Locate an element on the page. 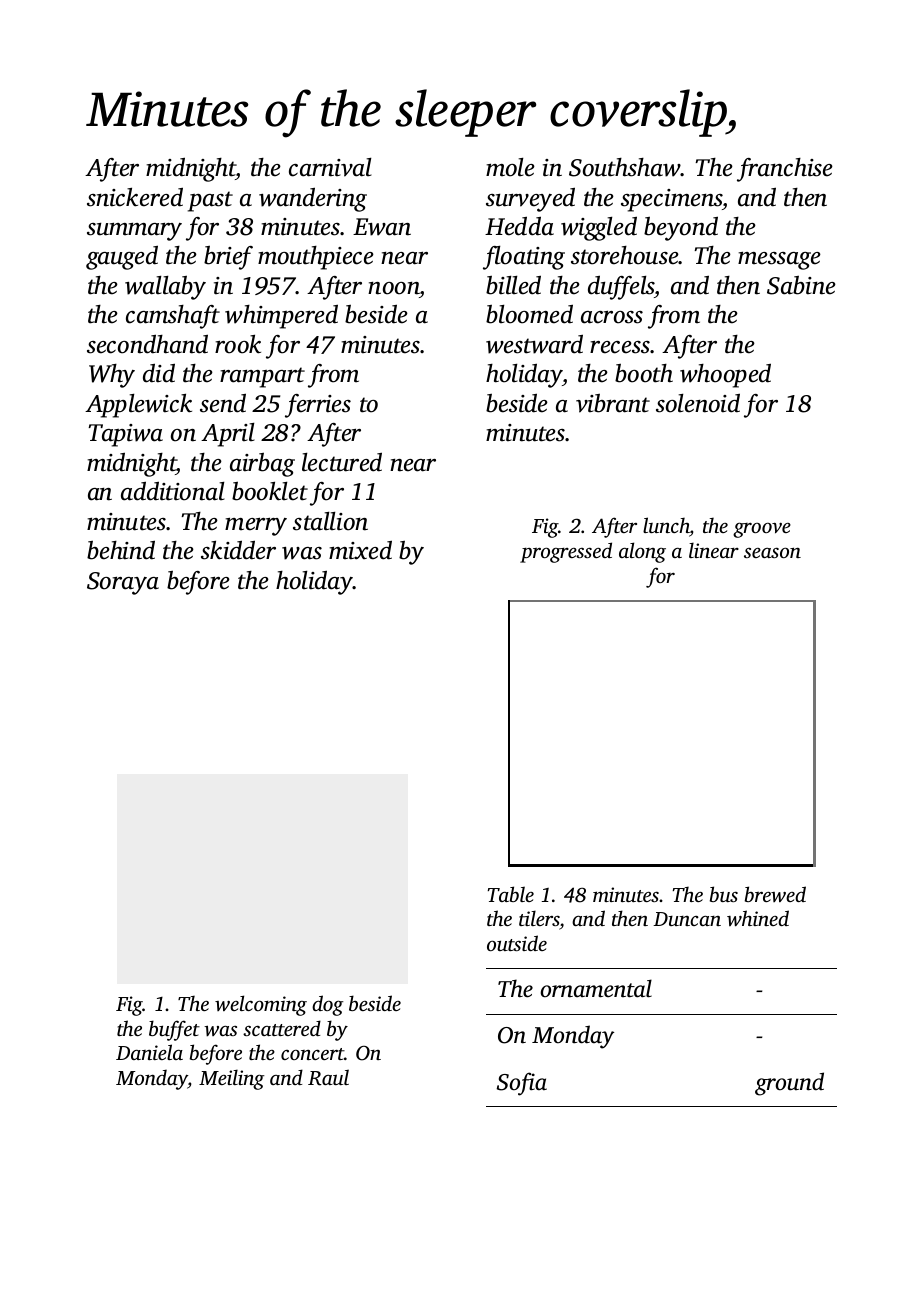  dog is located at coordinates (328, 1005).
